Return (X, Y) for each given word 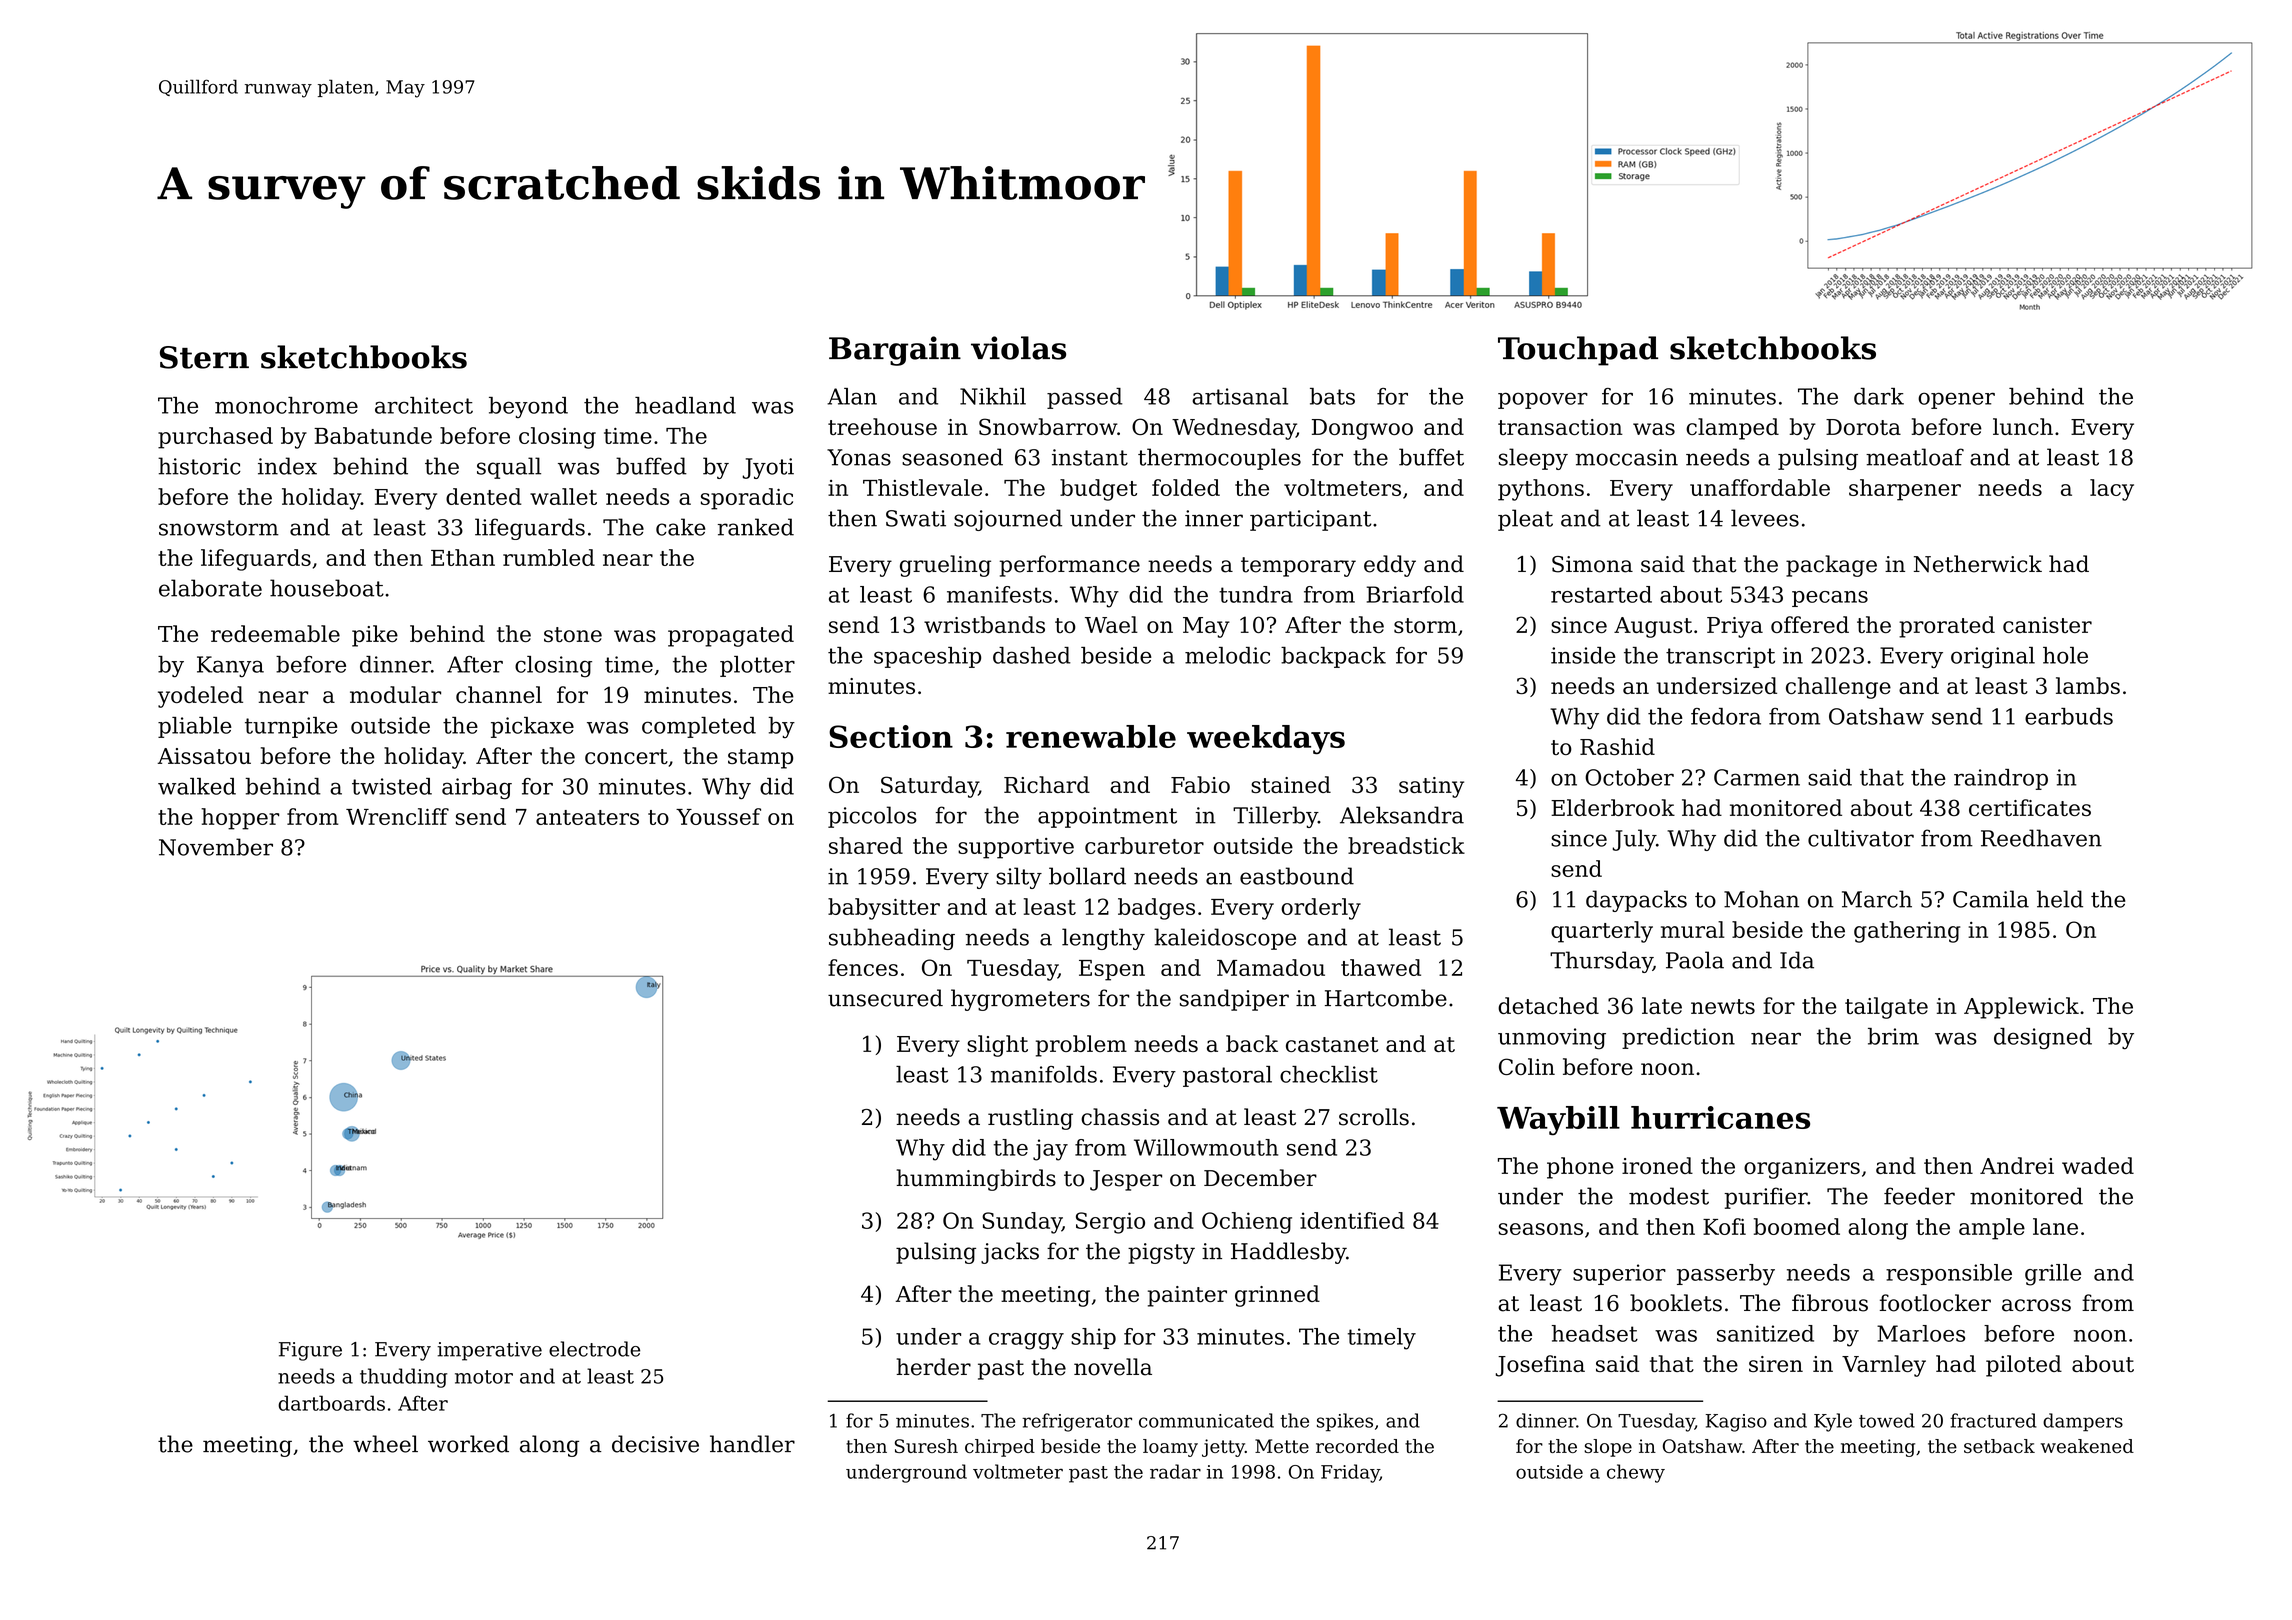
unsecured (885, 998)
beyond (528, 407)
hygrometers (1020, 1000)
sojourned (1008, 520)
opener (1956, 400)
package (1831, 566)
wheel (385, 1444)
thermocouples (1219, 459)
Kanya (230, 666)
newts (1723, 1006)
